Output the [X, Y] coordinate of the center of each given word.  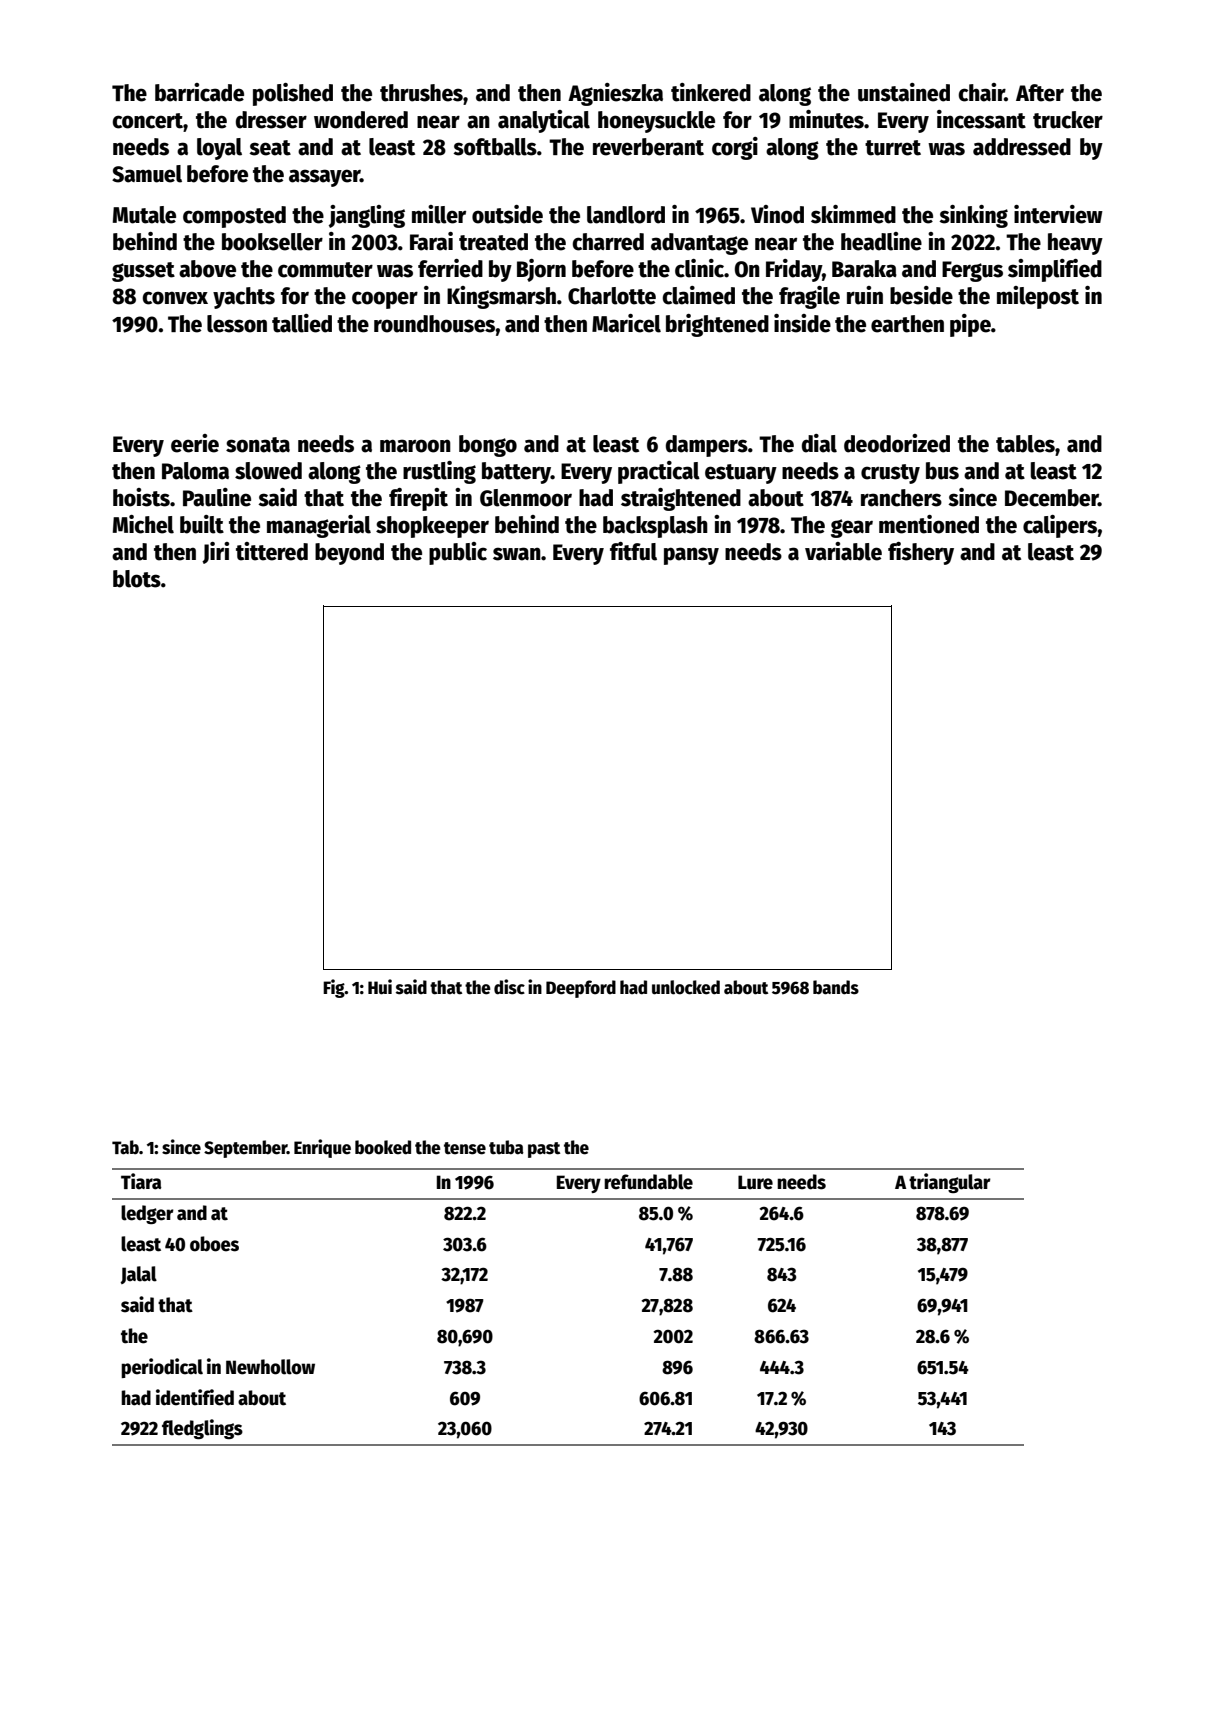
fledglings [202, 1429]
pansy [691, 556]
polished [293, 94]
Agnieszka [615, 94]
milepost [1038, 297]
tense [465, 1148]
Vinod [777, 214]
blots [137, 579]
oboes [214, 1244]
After [1040, 93]
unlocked [686, 987]
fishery [921, 553]
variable [843, 551]
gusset [143, 272]
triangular [950, 1183]
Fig [334, 988]
